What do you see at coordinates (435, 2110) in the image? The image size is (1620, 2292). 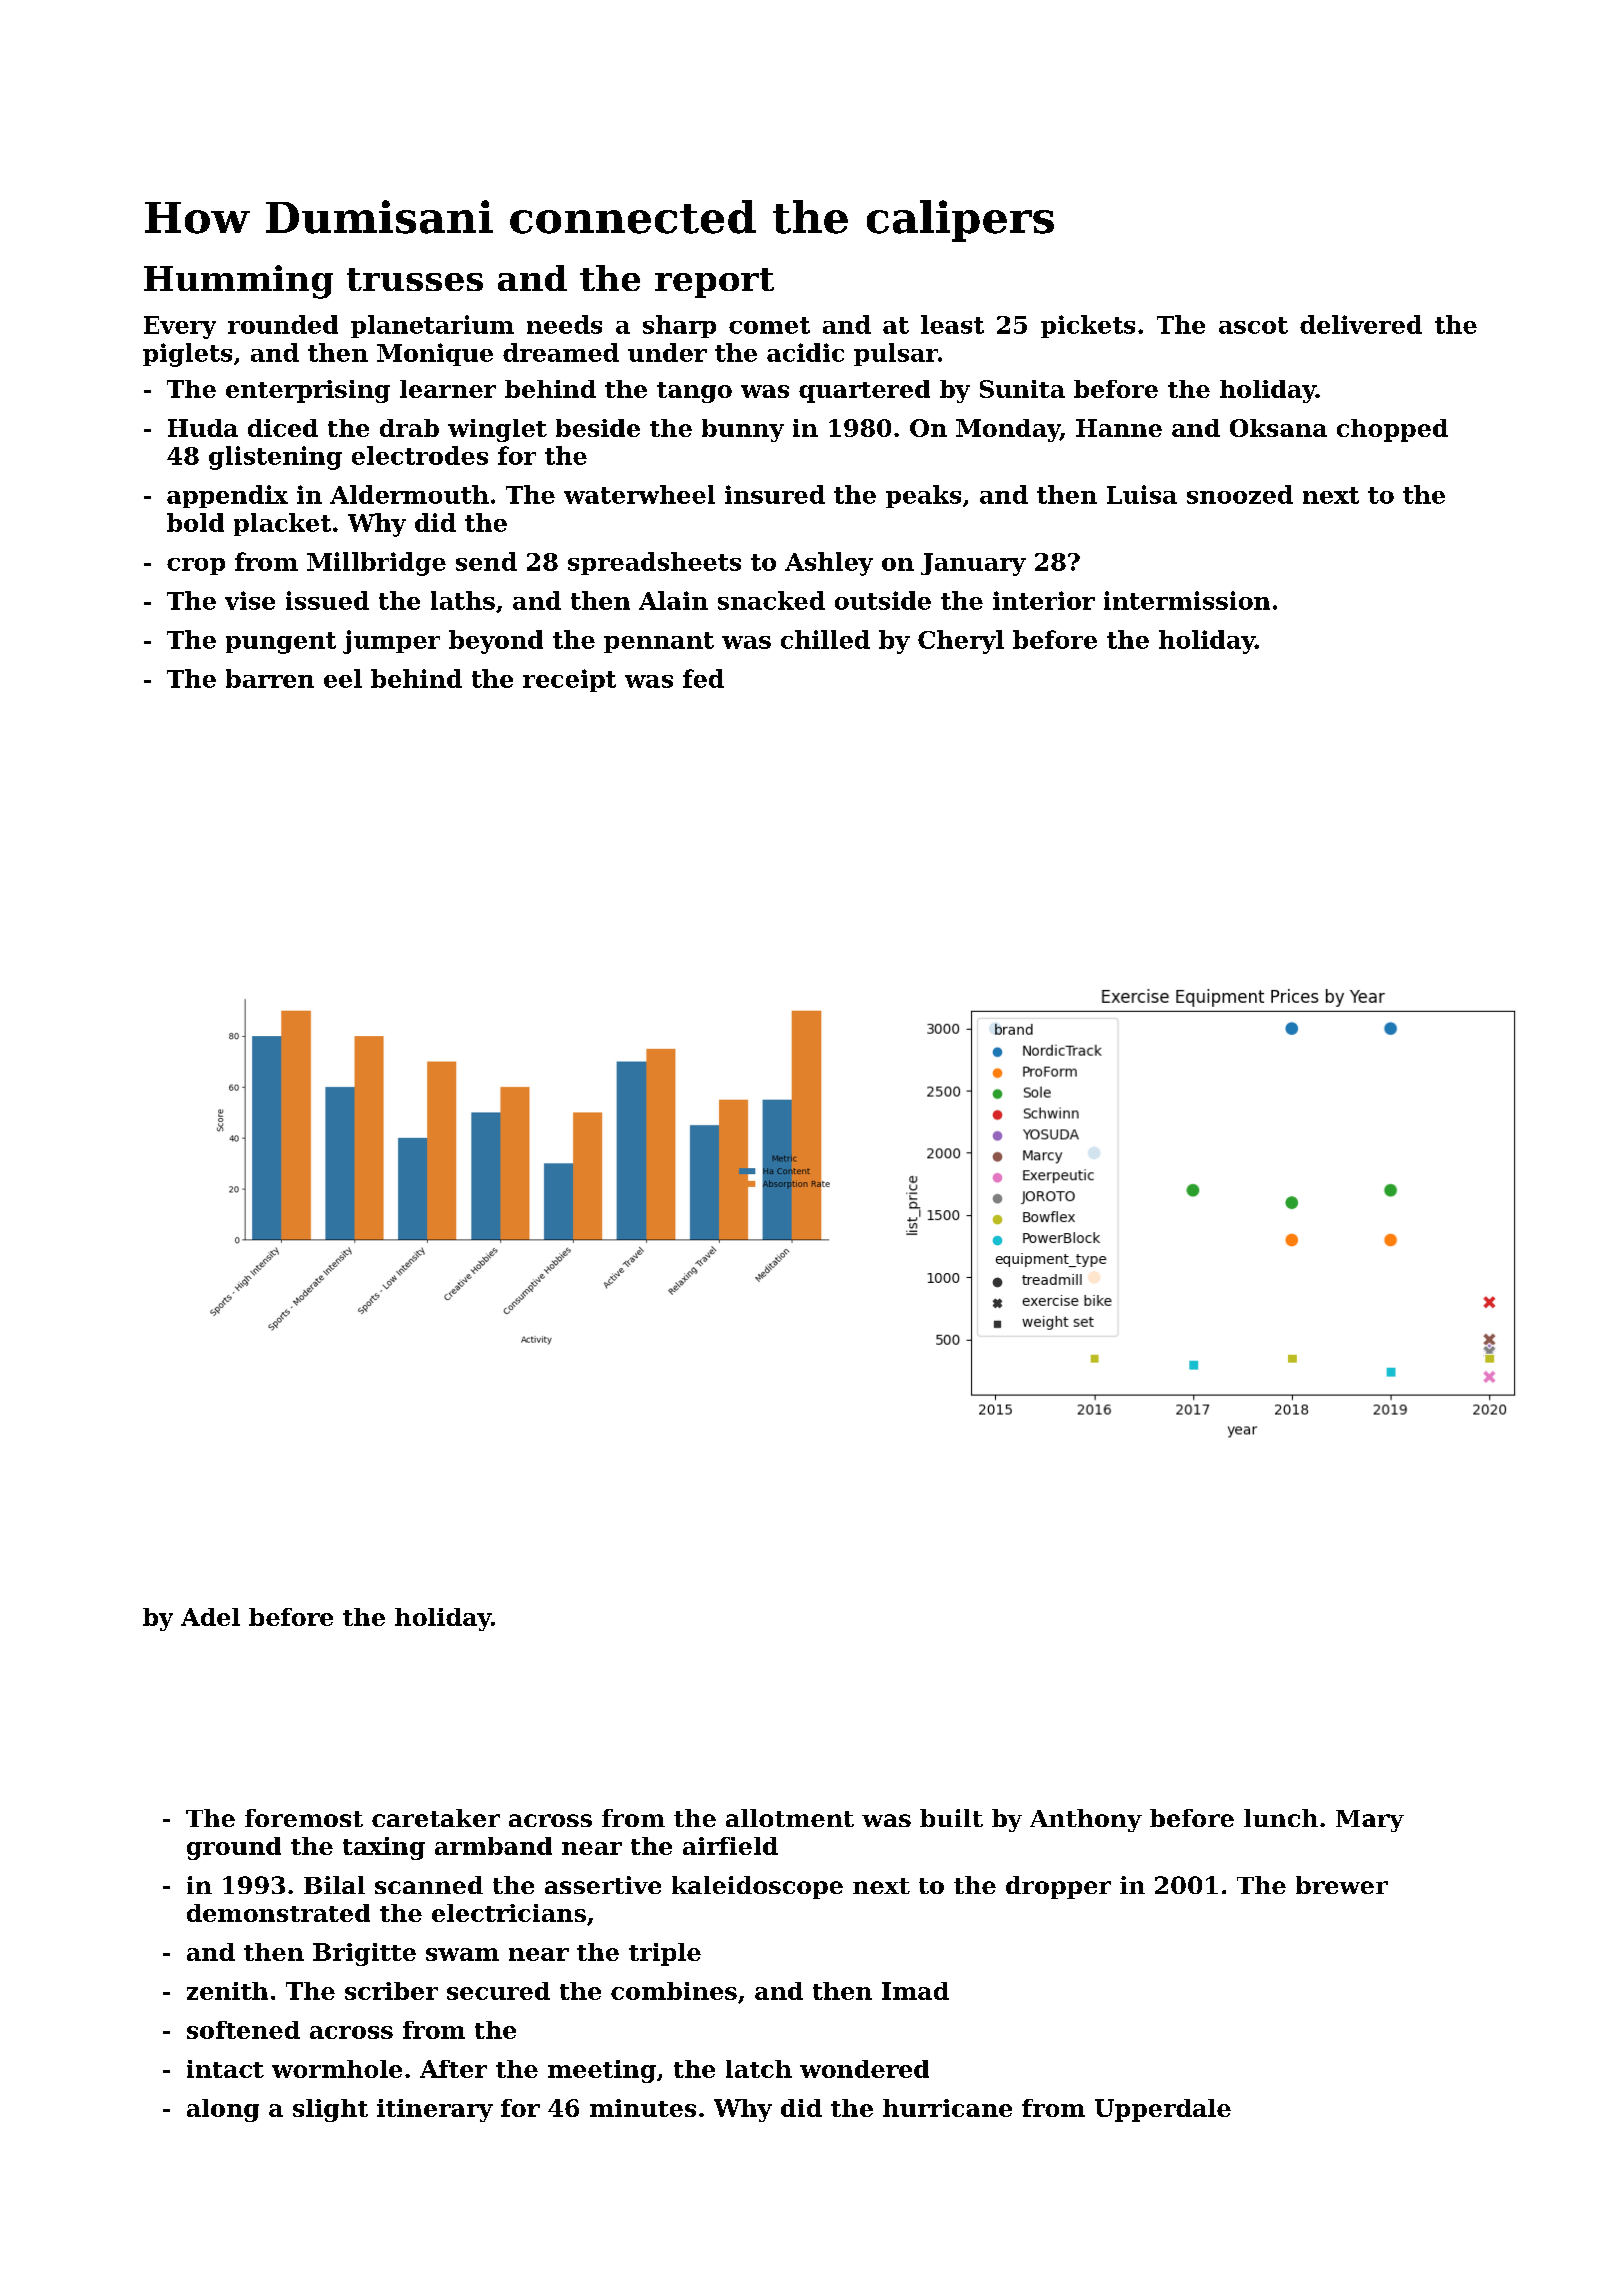 I see `itinerary` at bounding box center [435, 2110].
